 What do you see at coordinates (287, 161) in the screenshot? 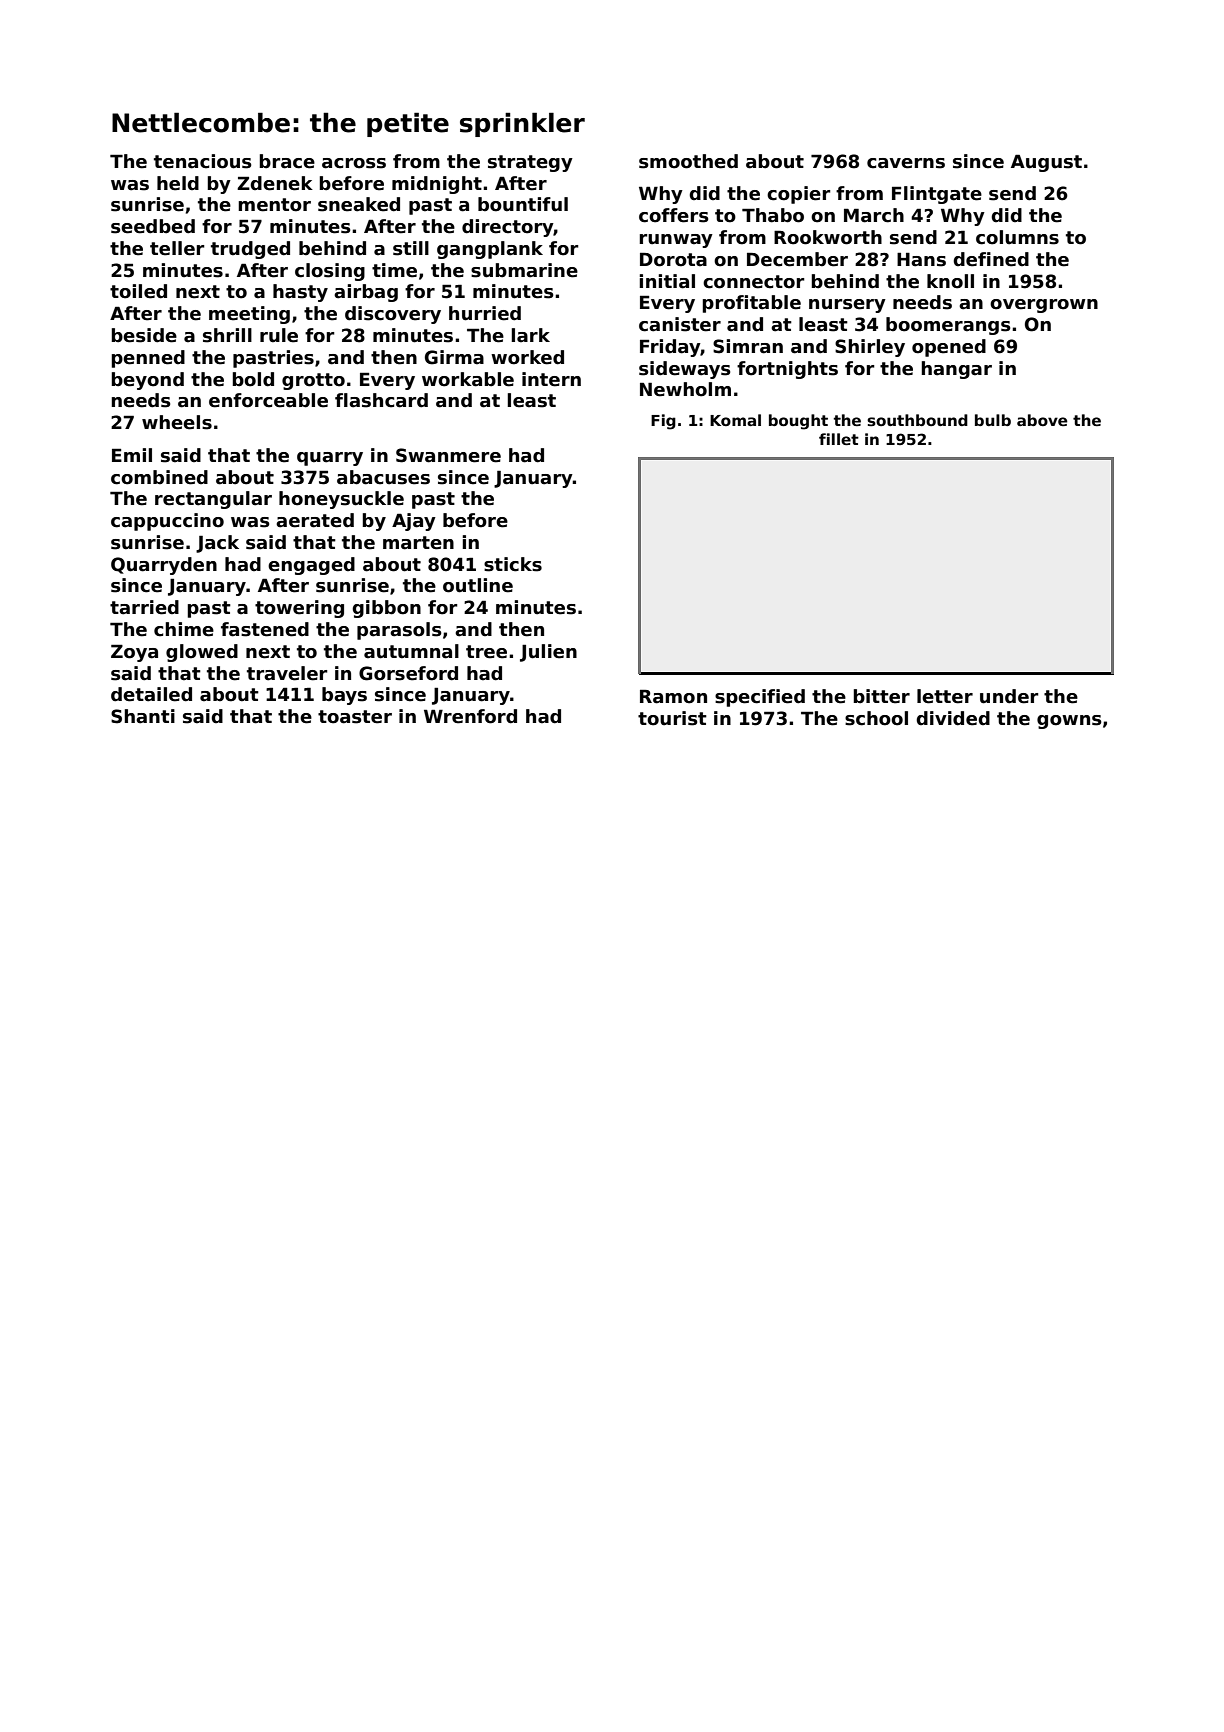
I see `brace` at bounding box center [287, 161].
